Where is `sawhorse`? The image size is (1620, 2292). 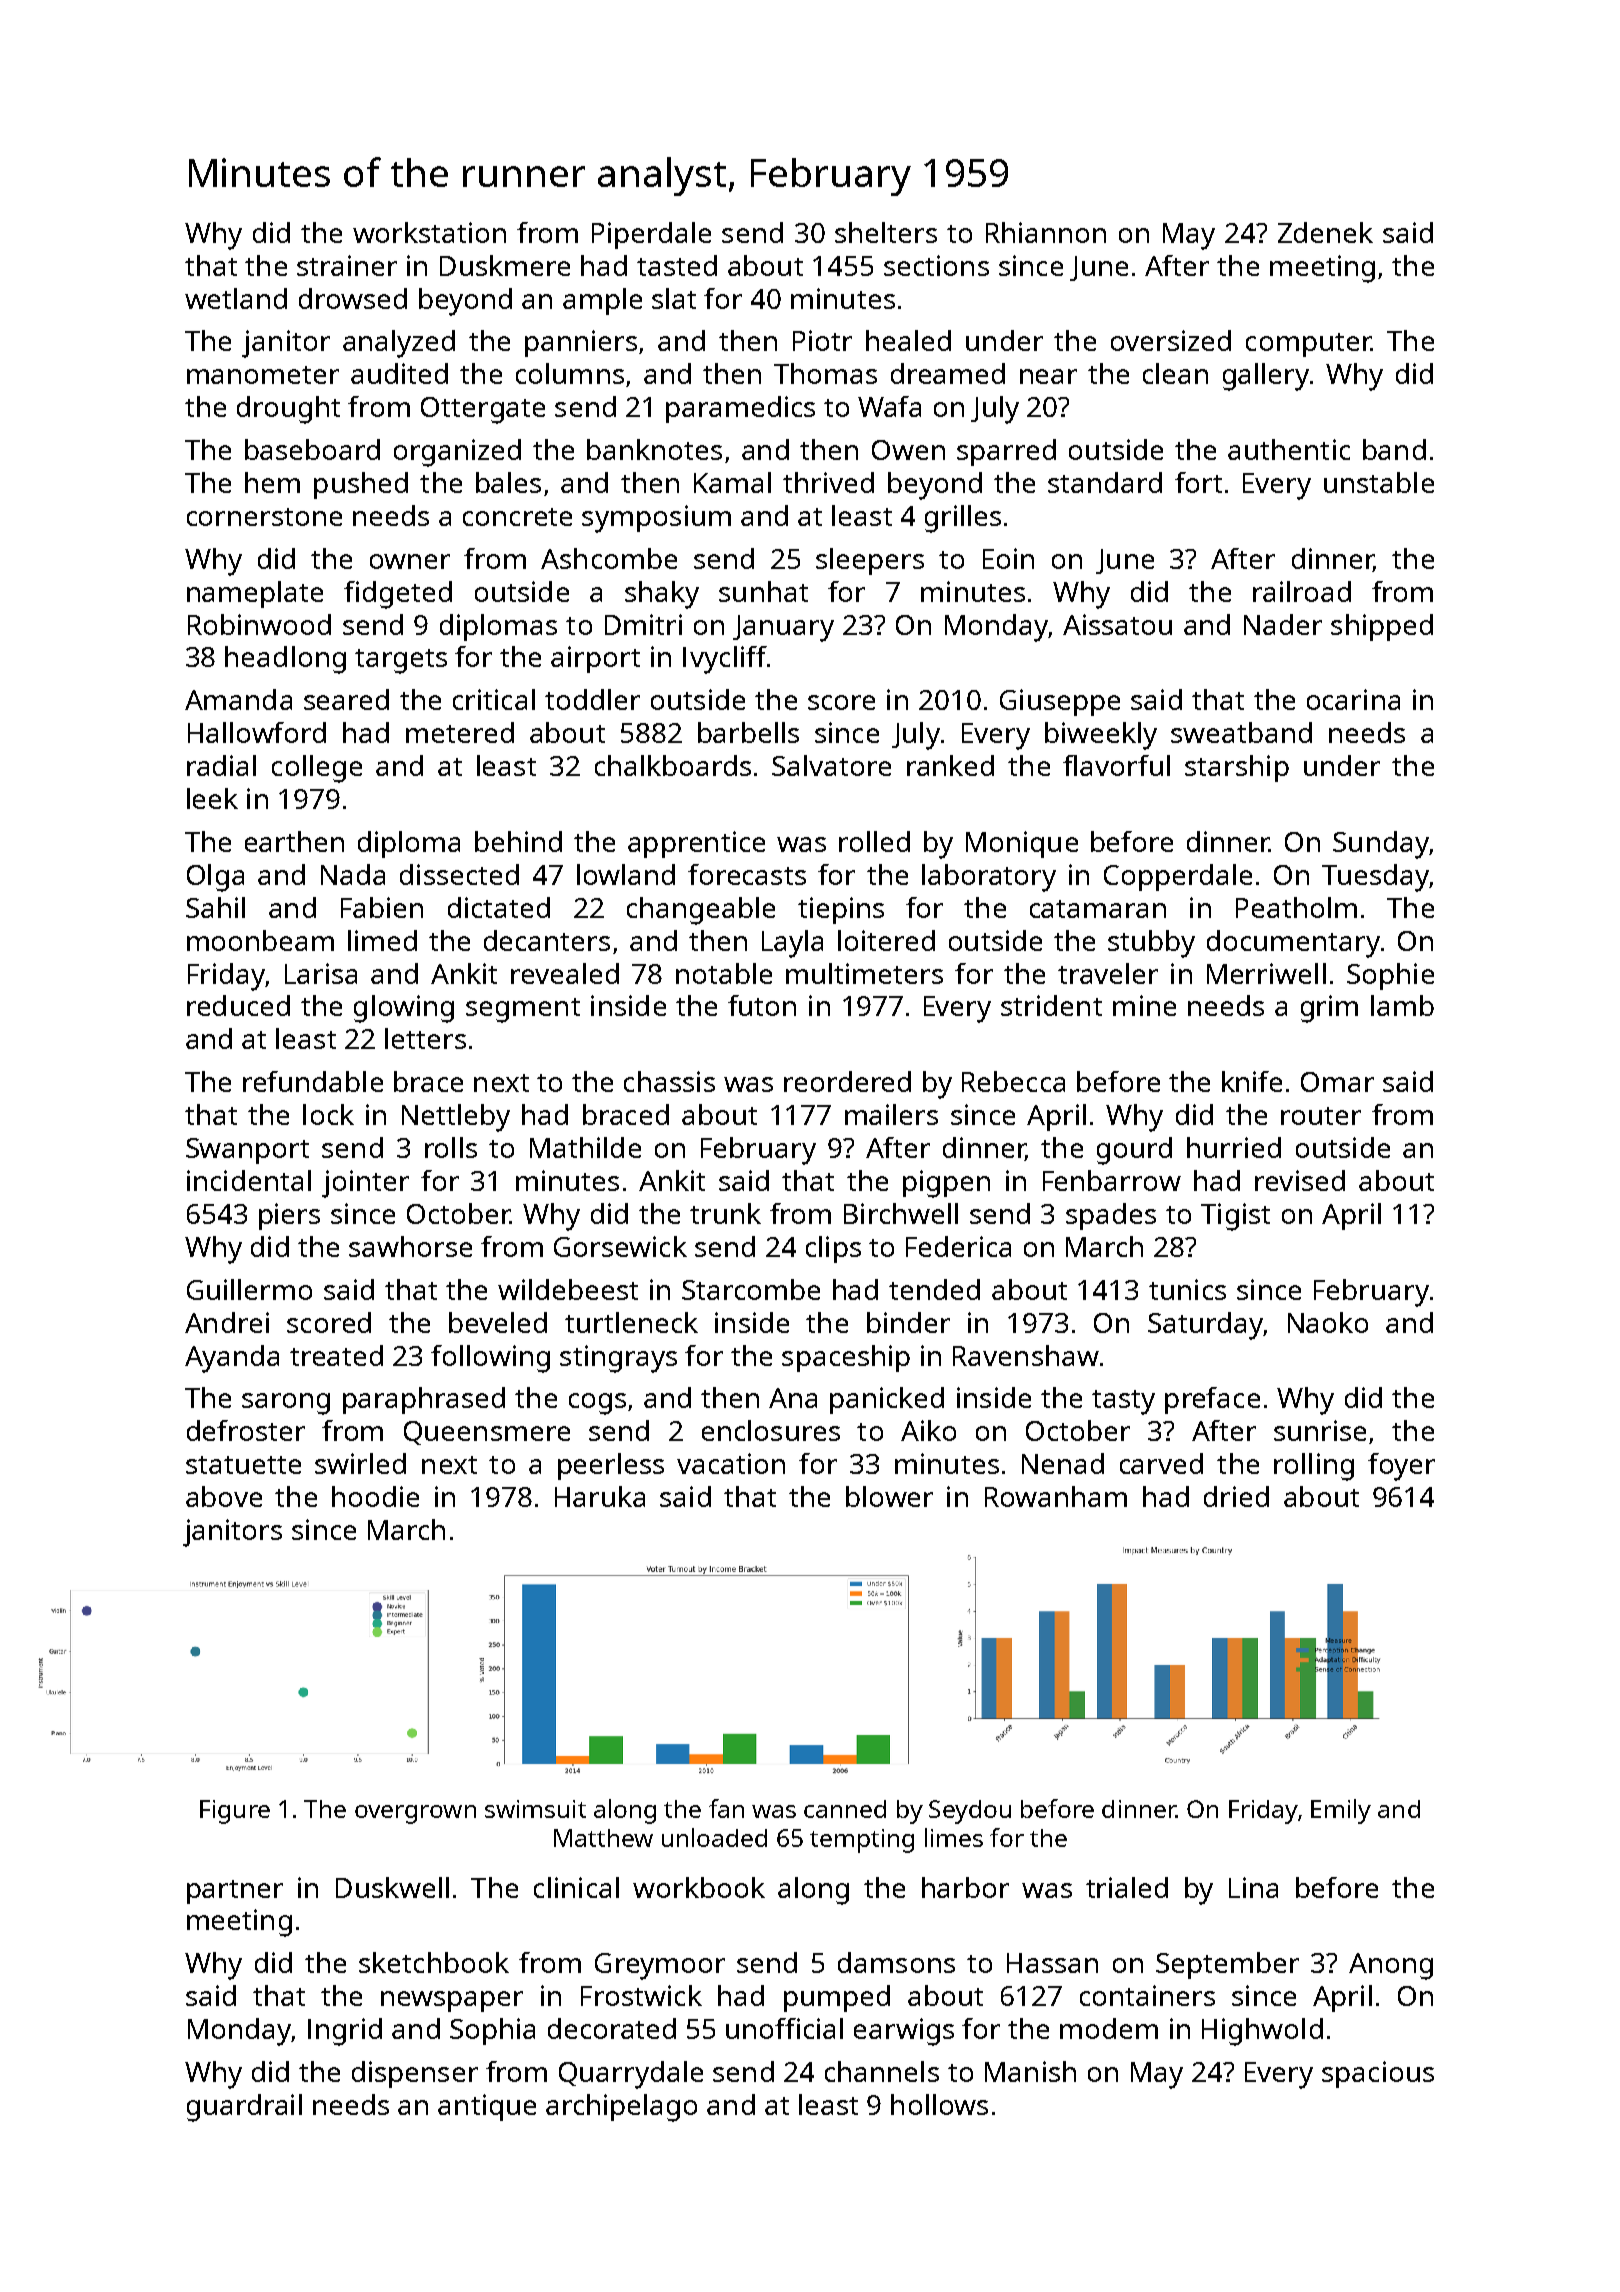 sawhorse is located at coordinates (410, 1246).
